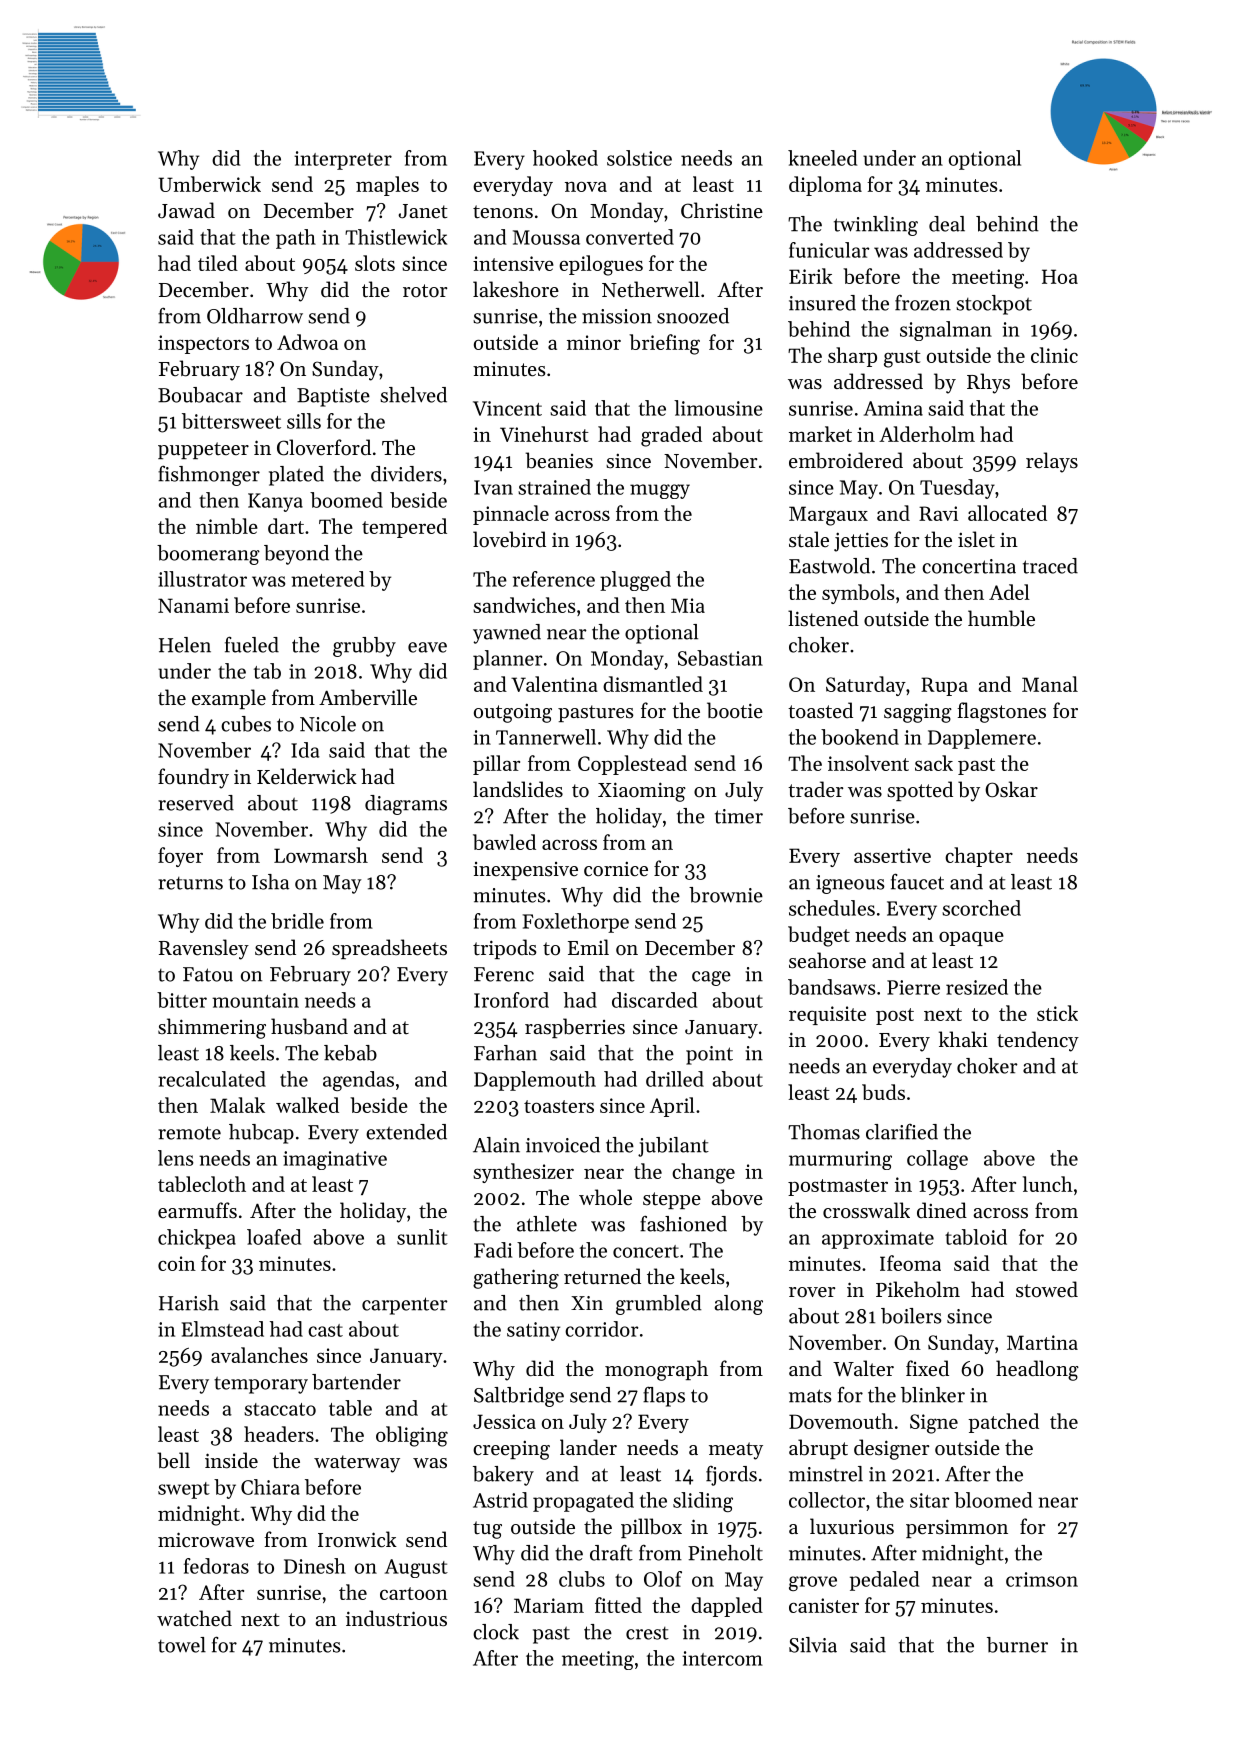 The width and height of the page is (1236, 1748). Describe the element at coordinates (735, 710) in the page. I see `bootie` at that location.
